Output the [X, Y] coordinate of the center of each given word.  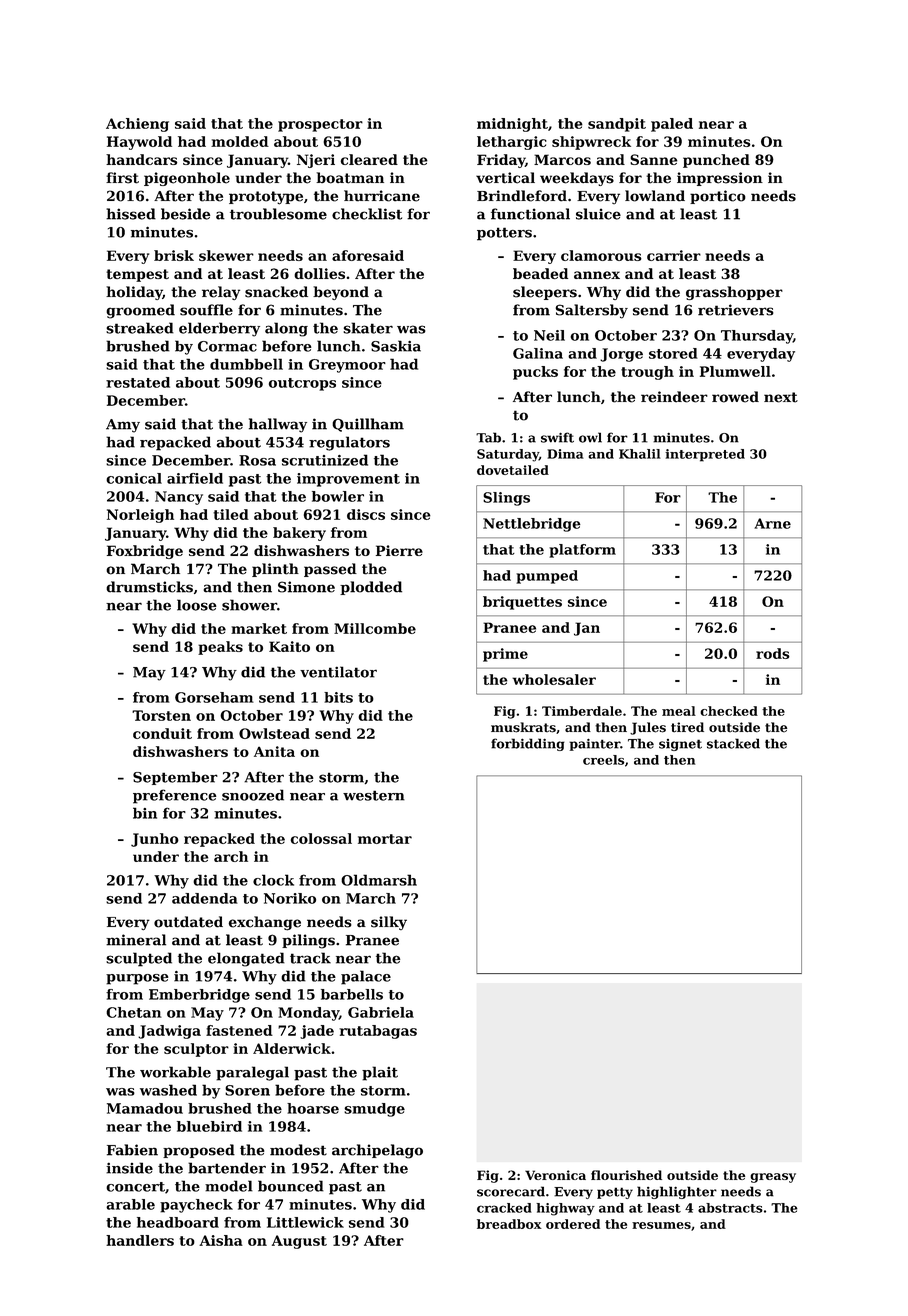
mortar [385, 839]
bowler [338, 496]
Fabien [132, 1150]
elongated [246, 959]
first [122, 178]
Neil [549, 335]
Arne [772, 523]
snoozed [253, 795]
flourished [626, 1175]
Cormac [227, 346]
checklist [367, 214]
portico [718, 197]
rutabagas [378, 1032]
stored [673, 353]
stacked [733, 743]
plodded [371, 588]
